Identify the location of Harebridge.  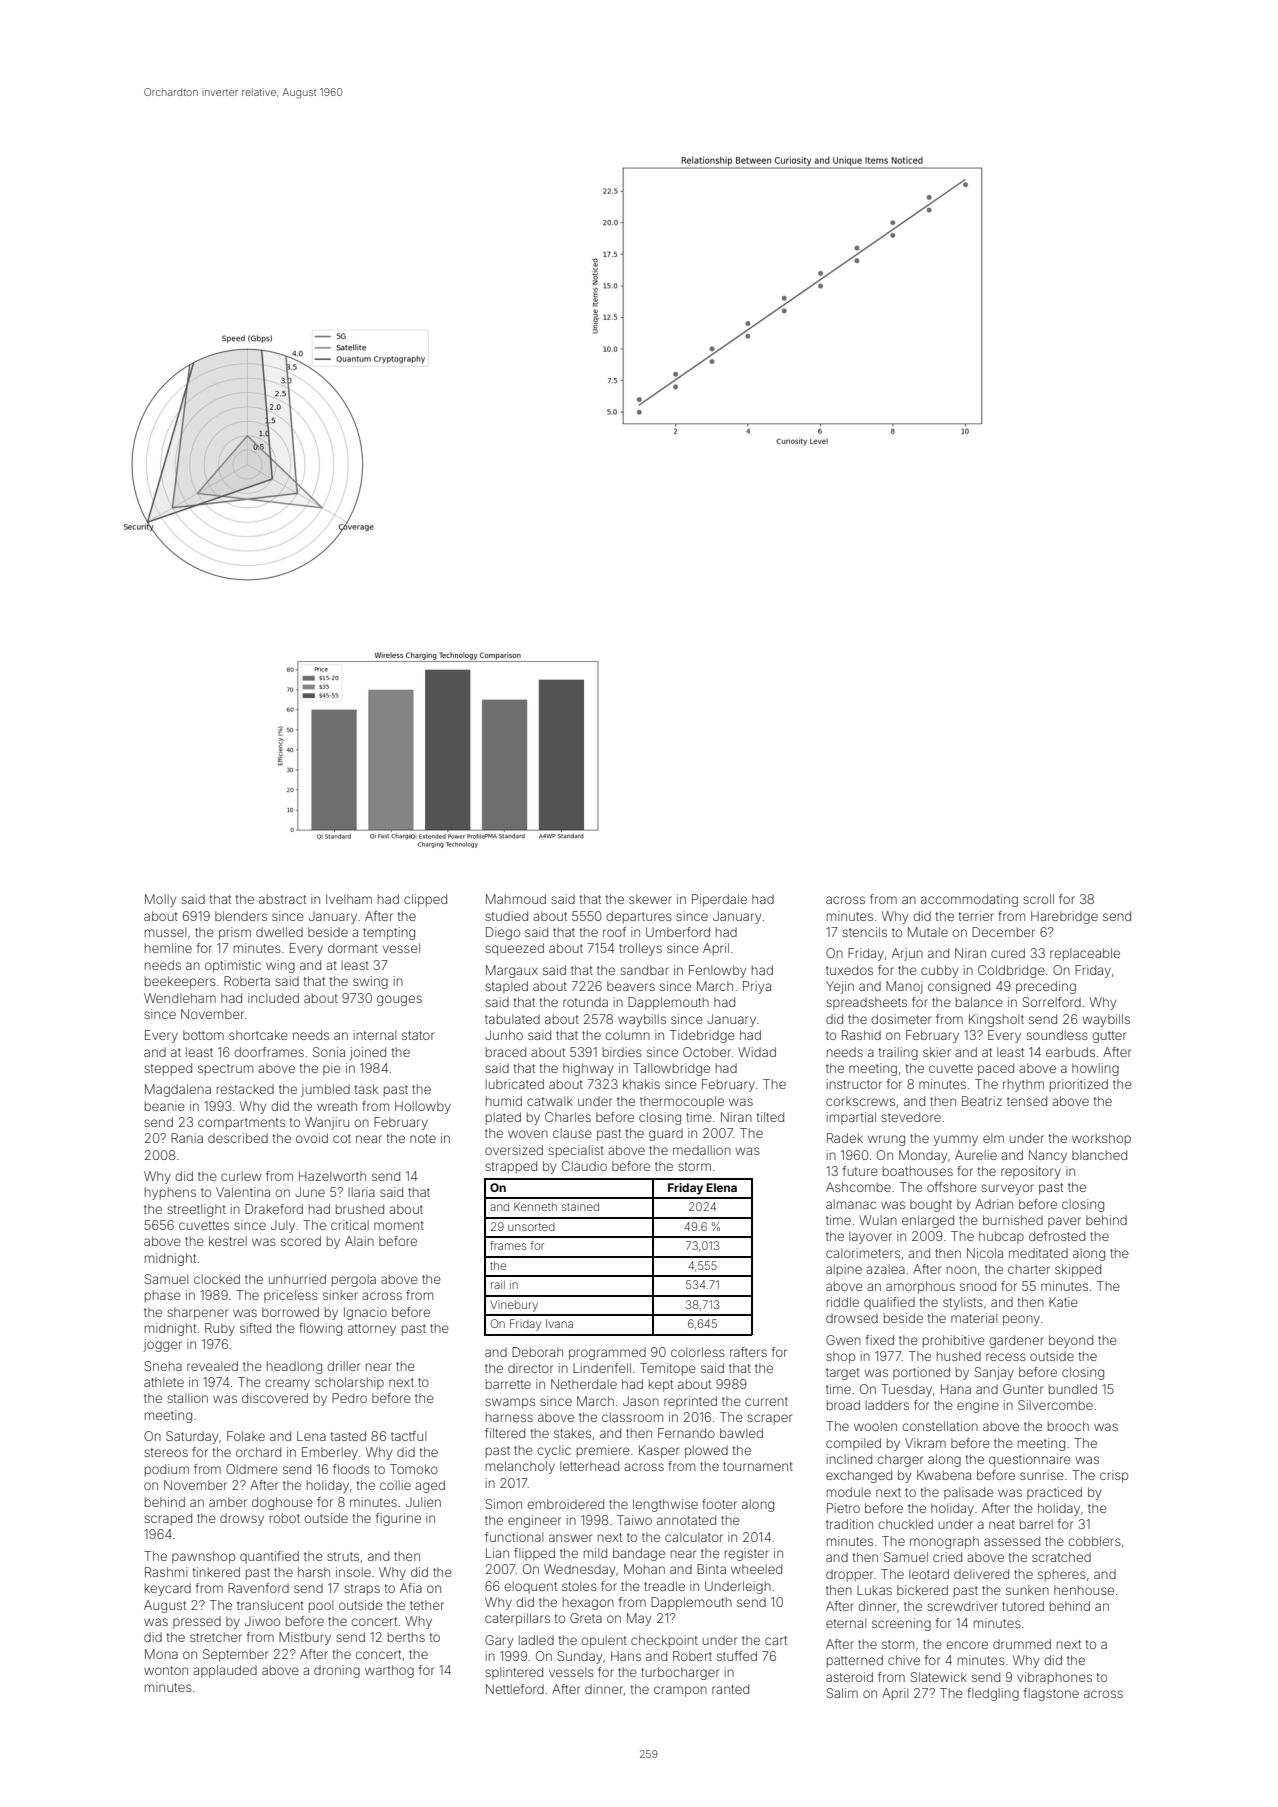
(1064, 917).
